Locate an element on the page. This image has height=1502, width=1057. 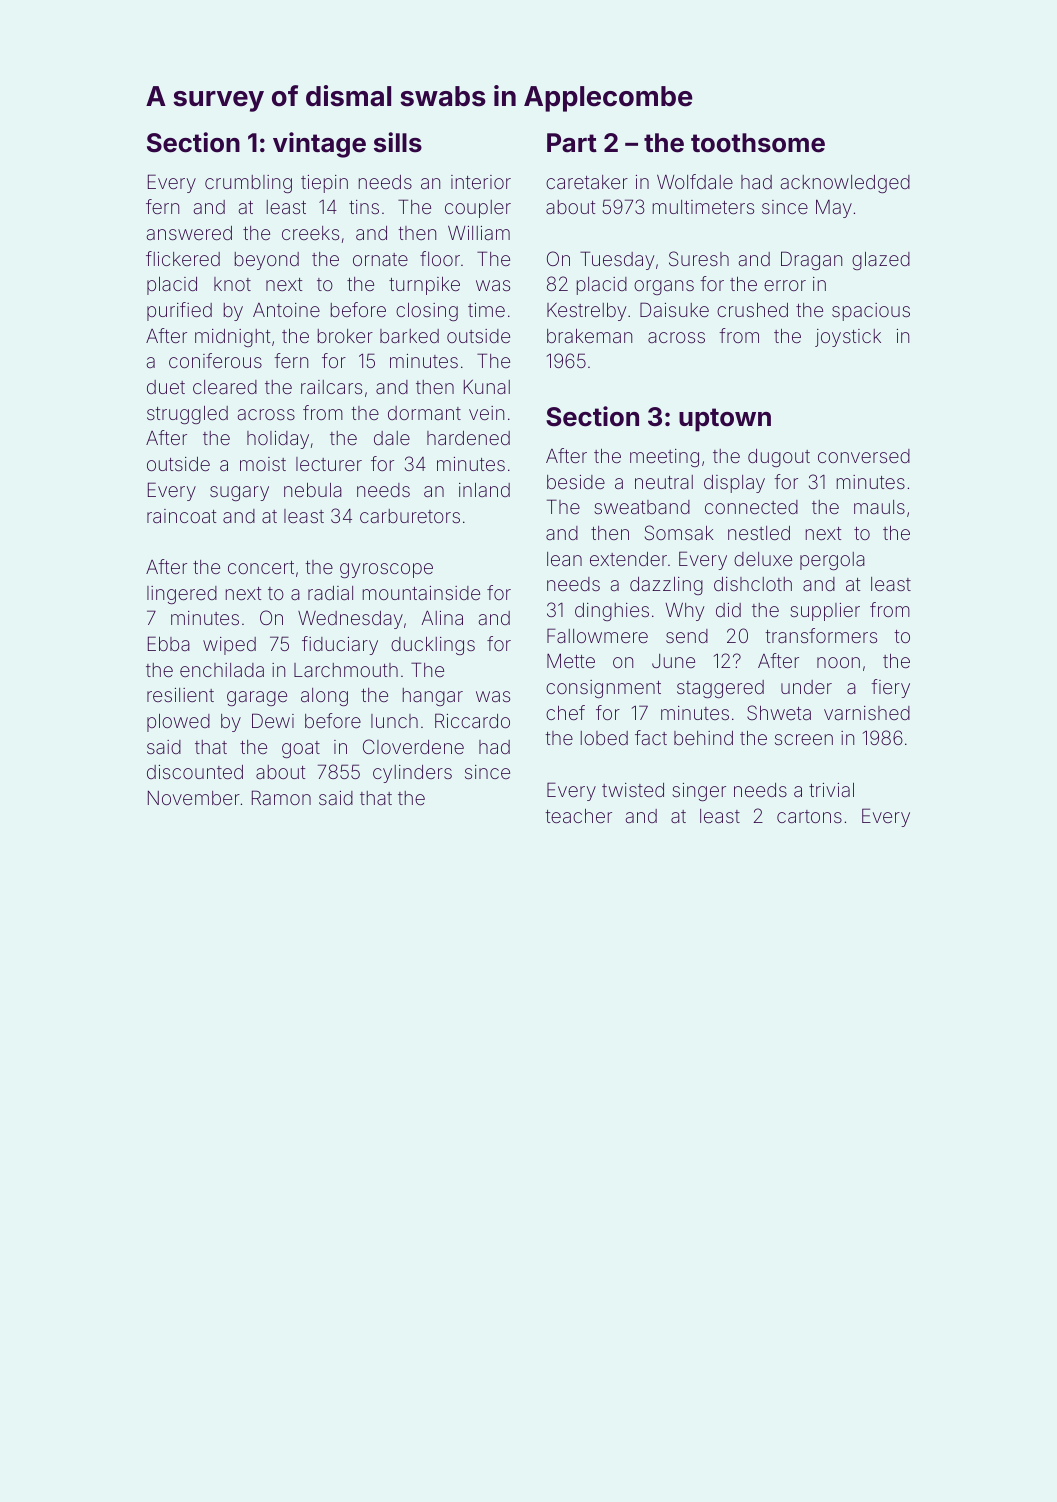
brakeman is located at coordinates (589, 336).
